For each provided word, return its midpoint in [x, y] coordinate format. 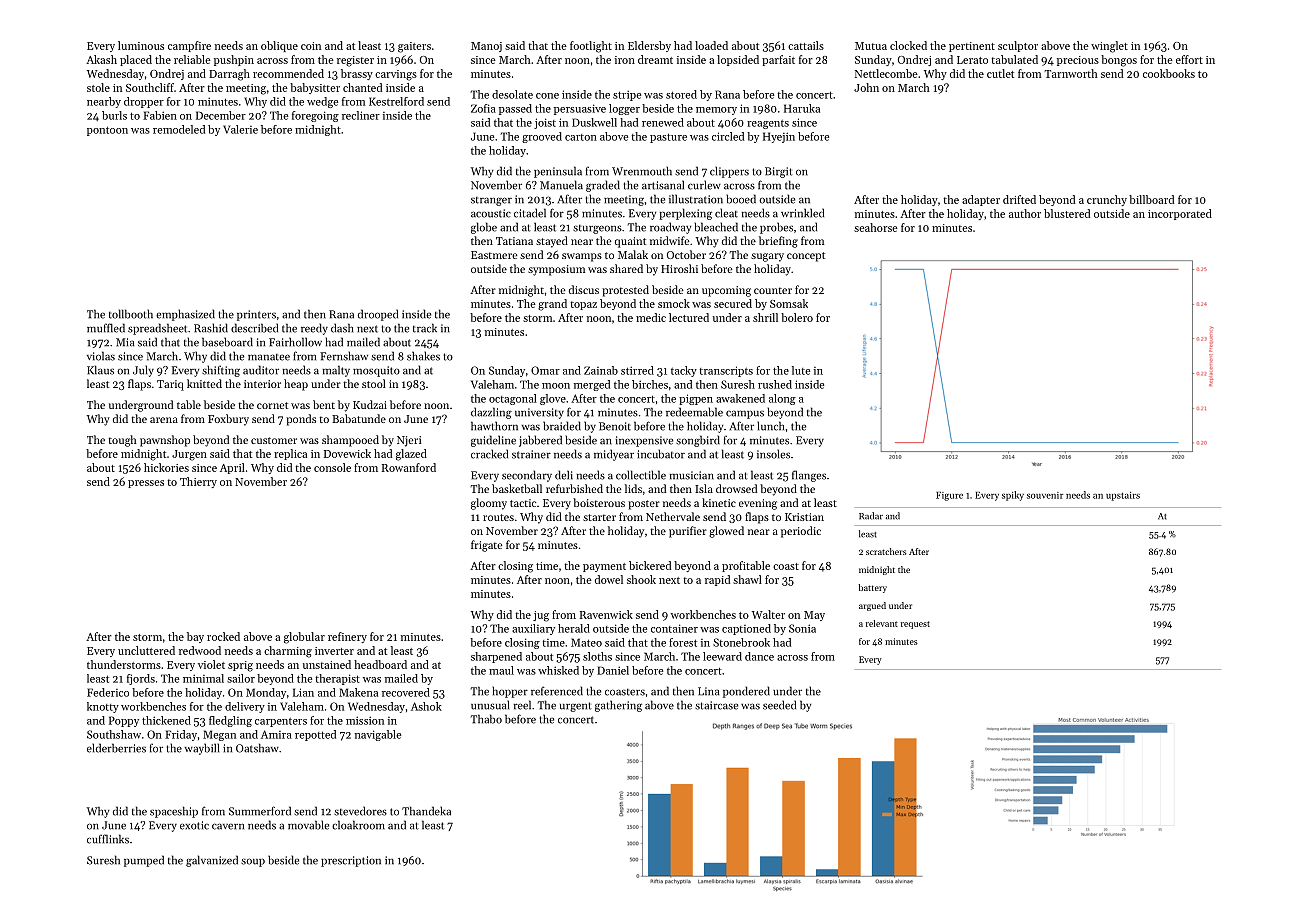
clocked [908, 45]
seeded [779, 705]
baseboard [227, 342]
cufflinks [108, 839]
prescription [351, 861]
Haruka [802, 108]
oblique [279, 46]
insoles [773, 454]
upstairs [1123, 496]
